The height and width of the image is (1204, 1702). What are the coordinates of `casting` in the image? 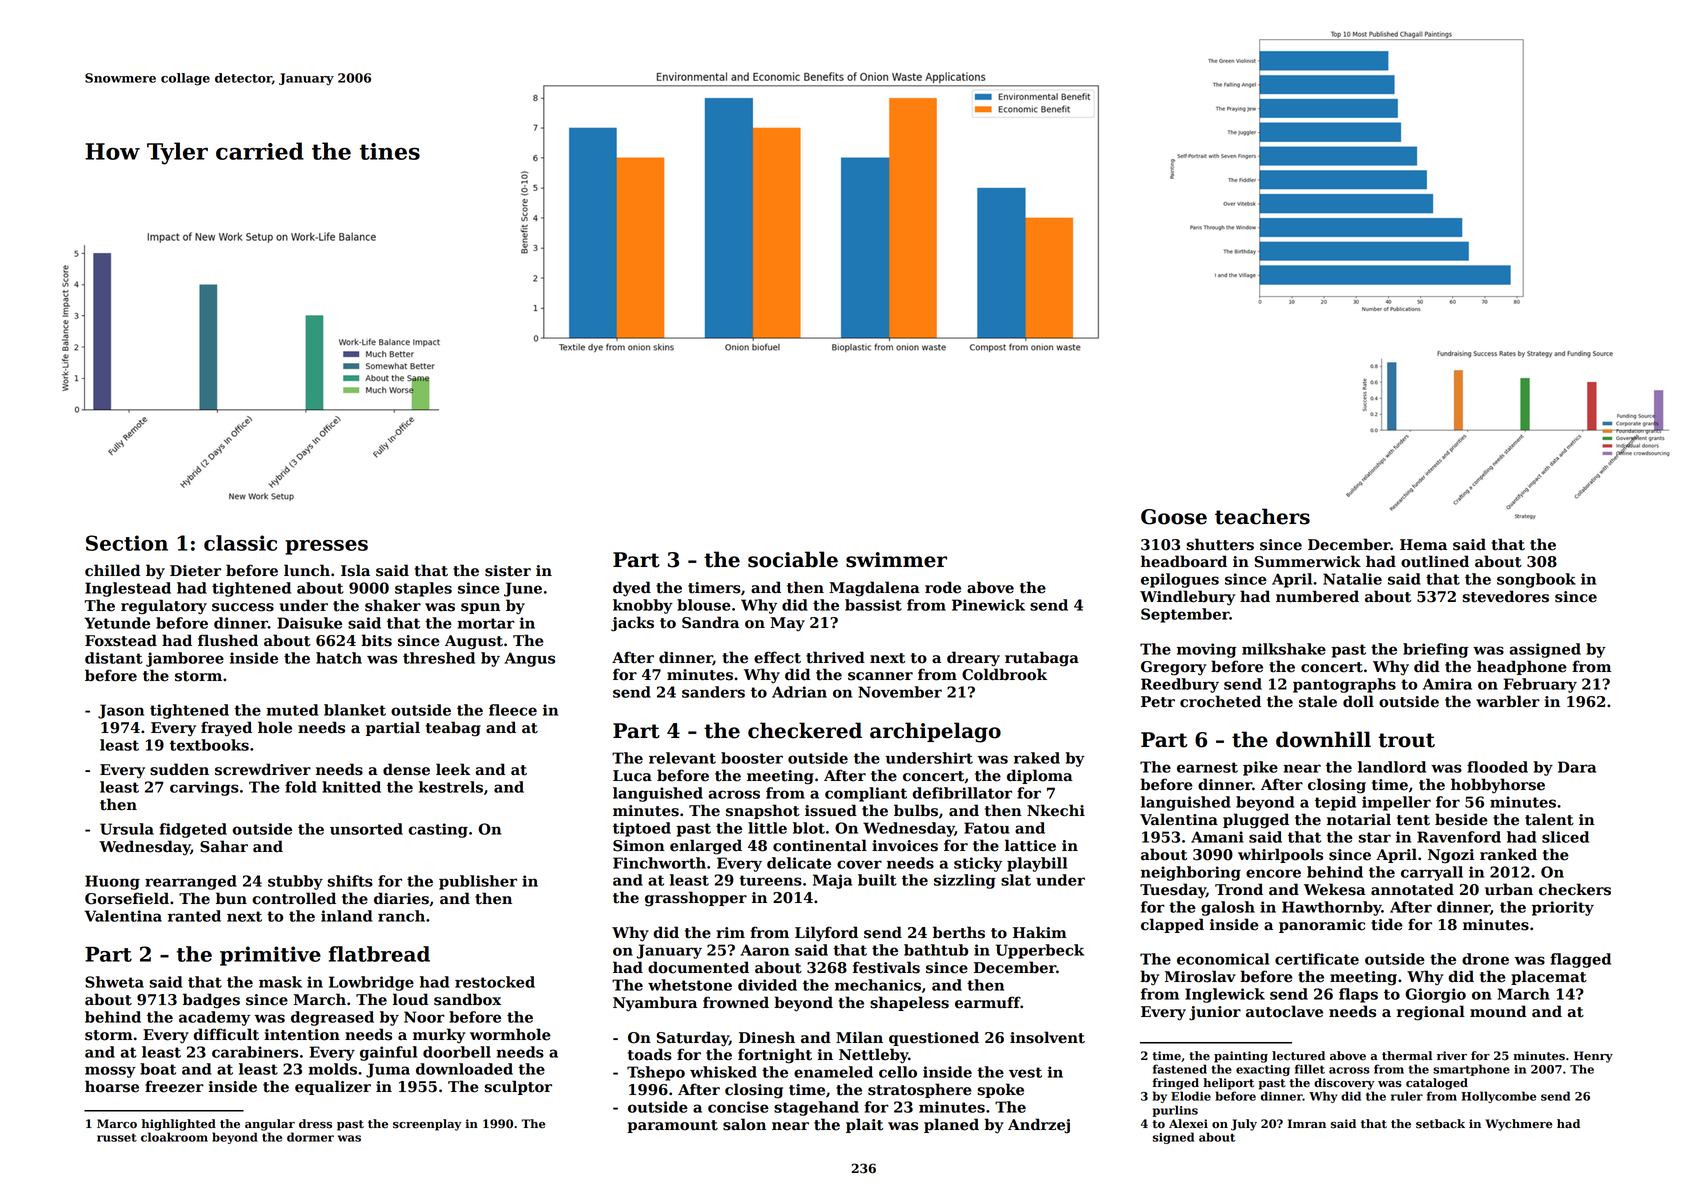 It's located at (438, 830).
